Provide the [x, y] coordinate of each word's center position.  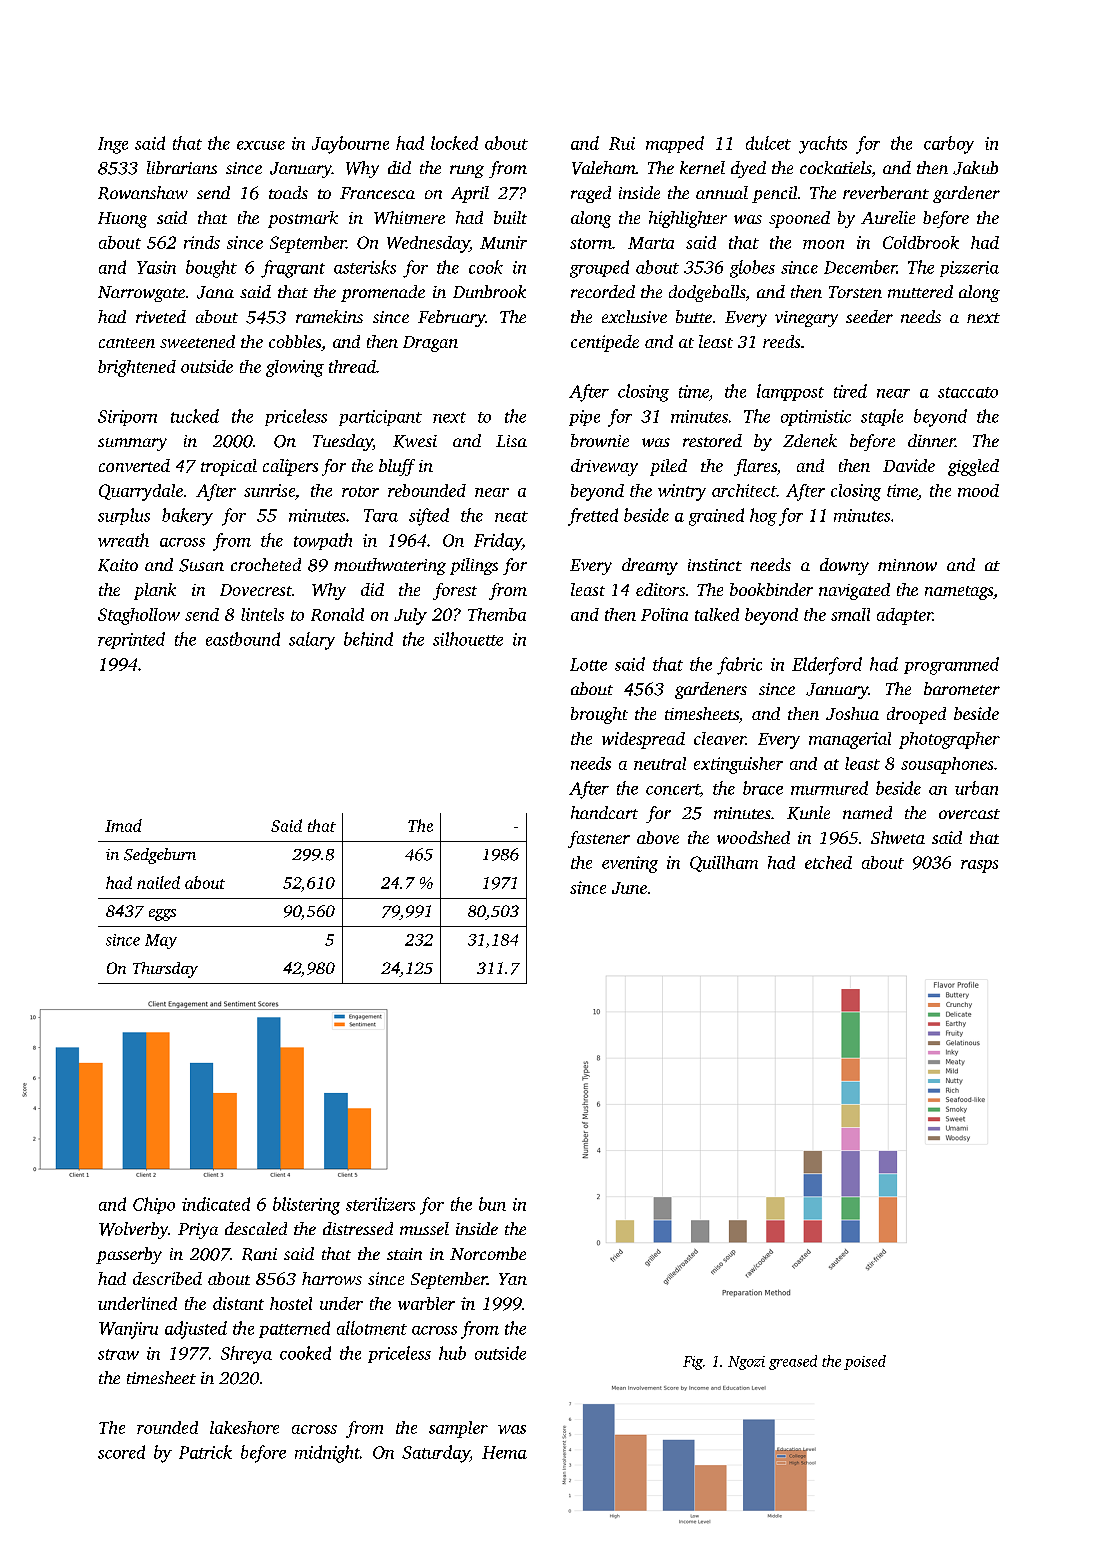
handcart [604, 812]
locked [454, 143]
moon [823, 244]
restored [712, 440]
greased [793, 1362]
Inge [113, 145]
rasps [979, 866]
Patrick [205, 1452]
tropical [229, 467]
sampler [458, 1429]
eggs [162, 915]
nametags [959, 593]
